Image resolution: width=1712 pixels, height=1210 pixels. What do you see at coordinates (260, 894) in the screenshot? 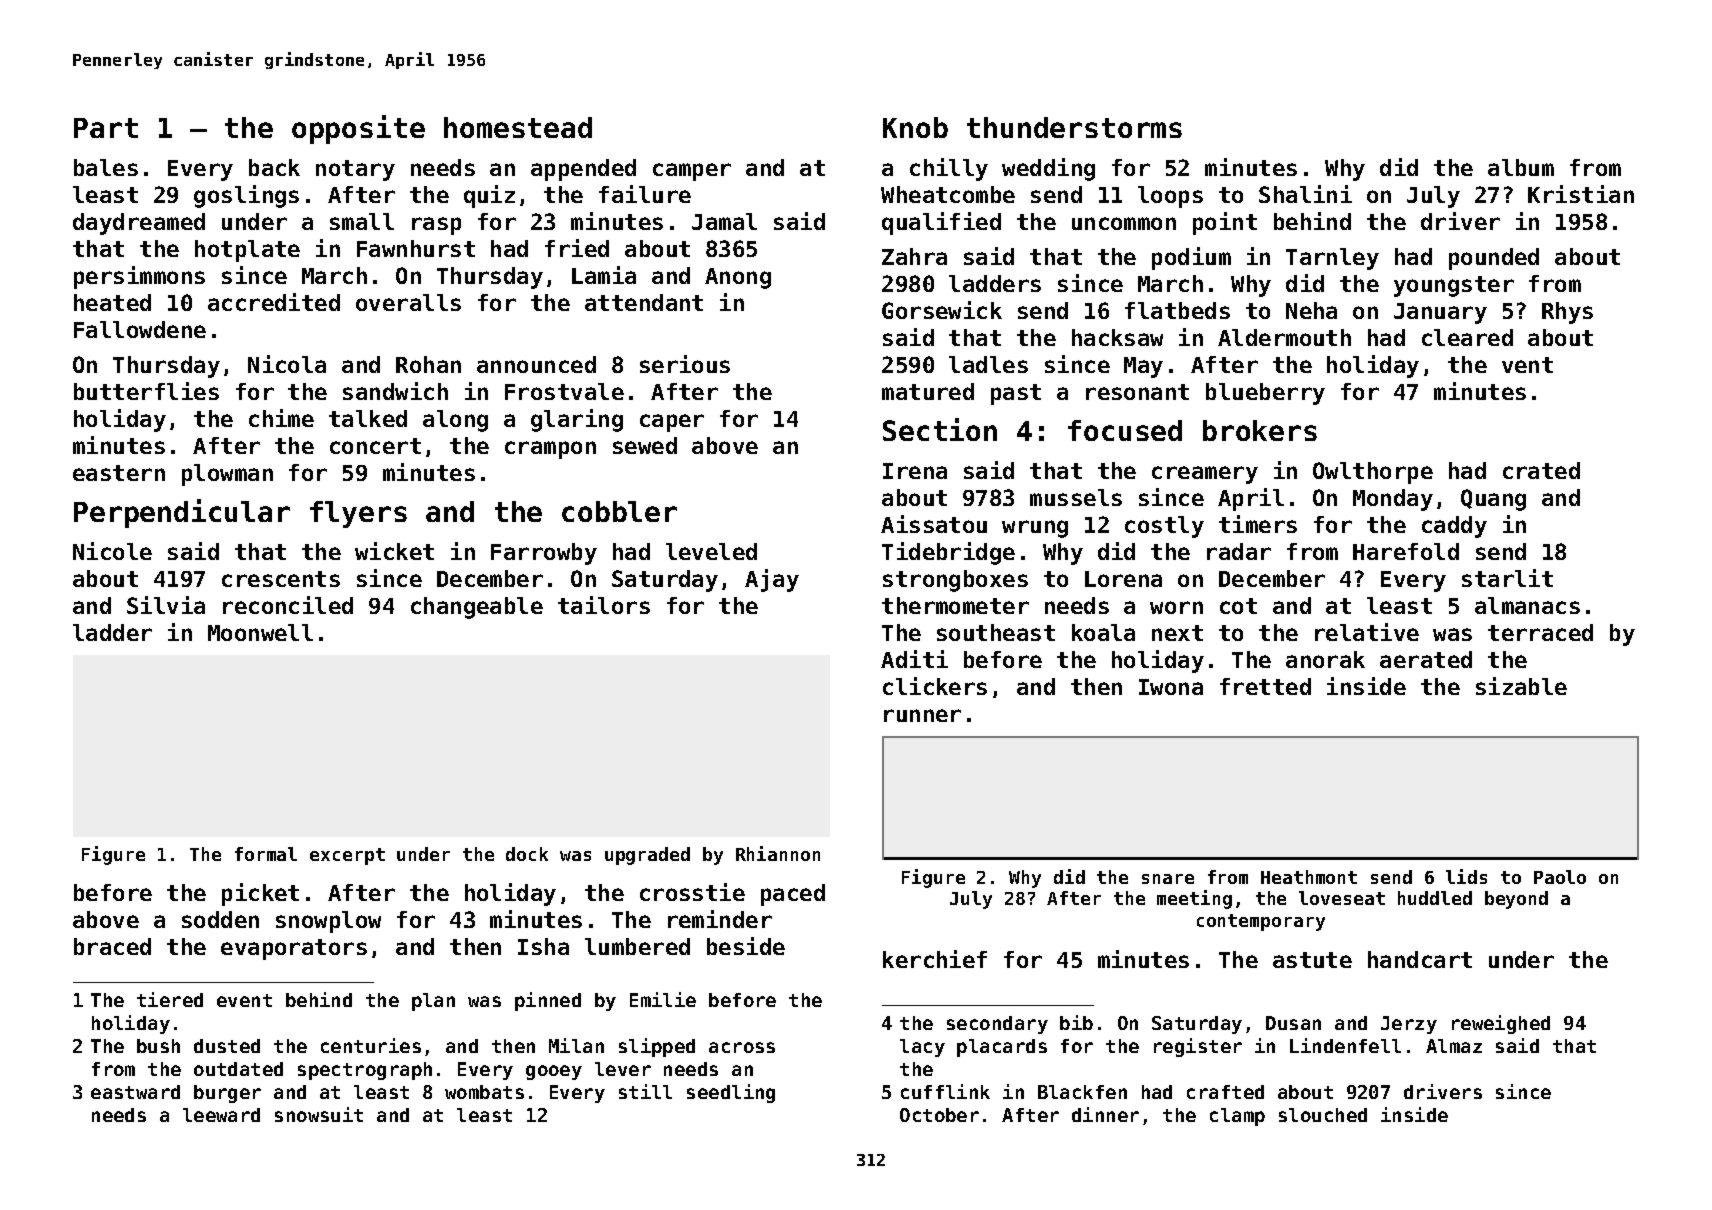
I see `picket` at bounding box center [260, 894].
